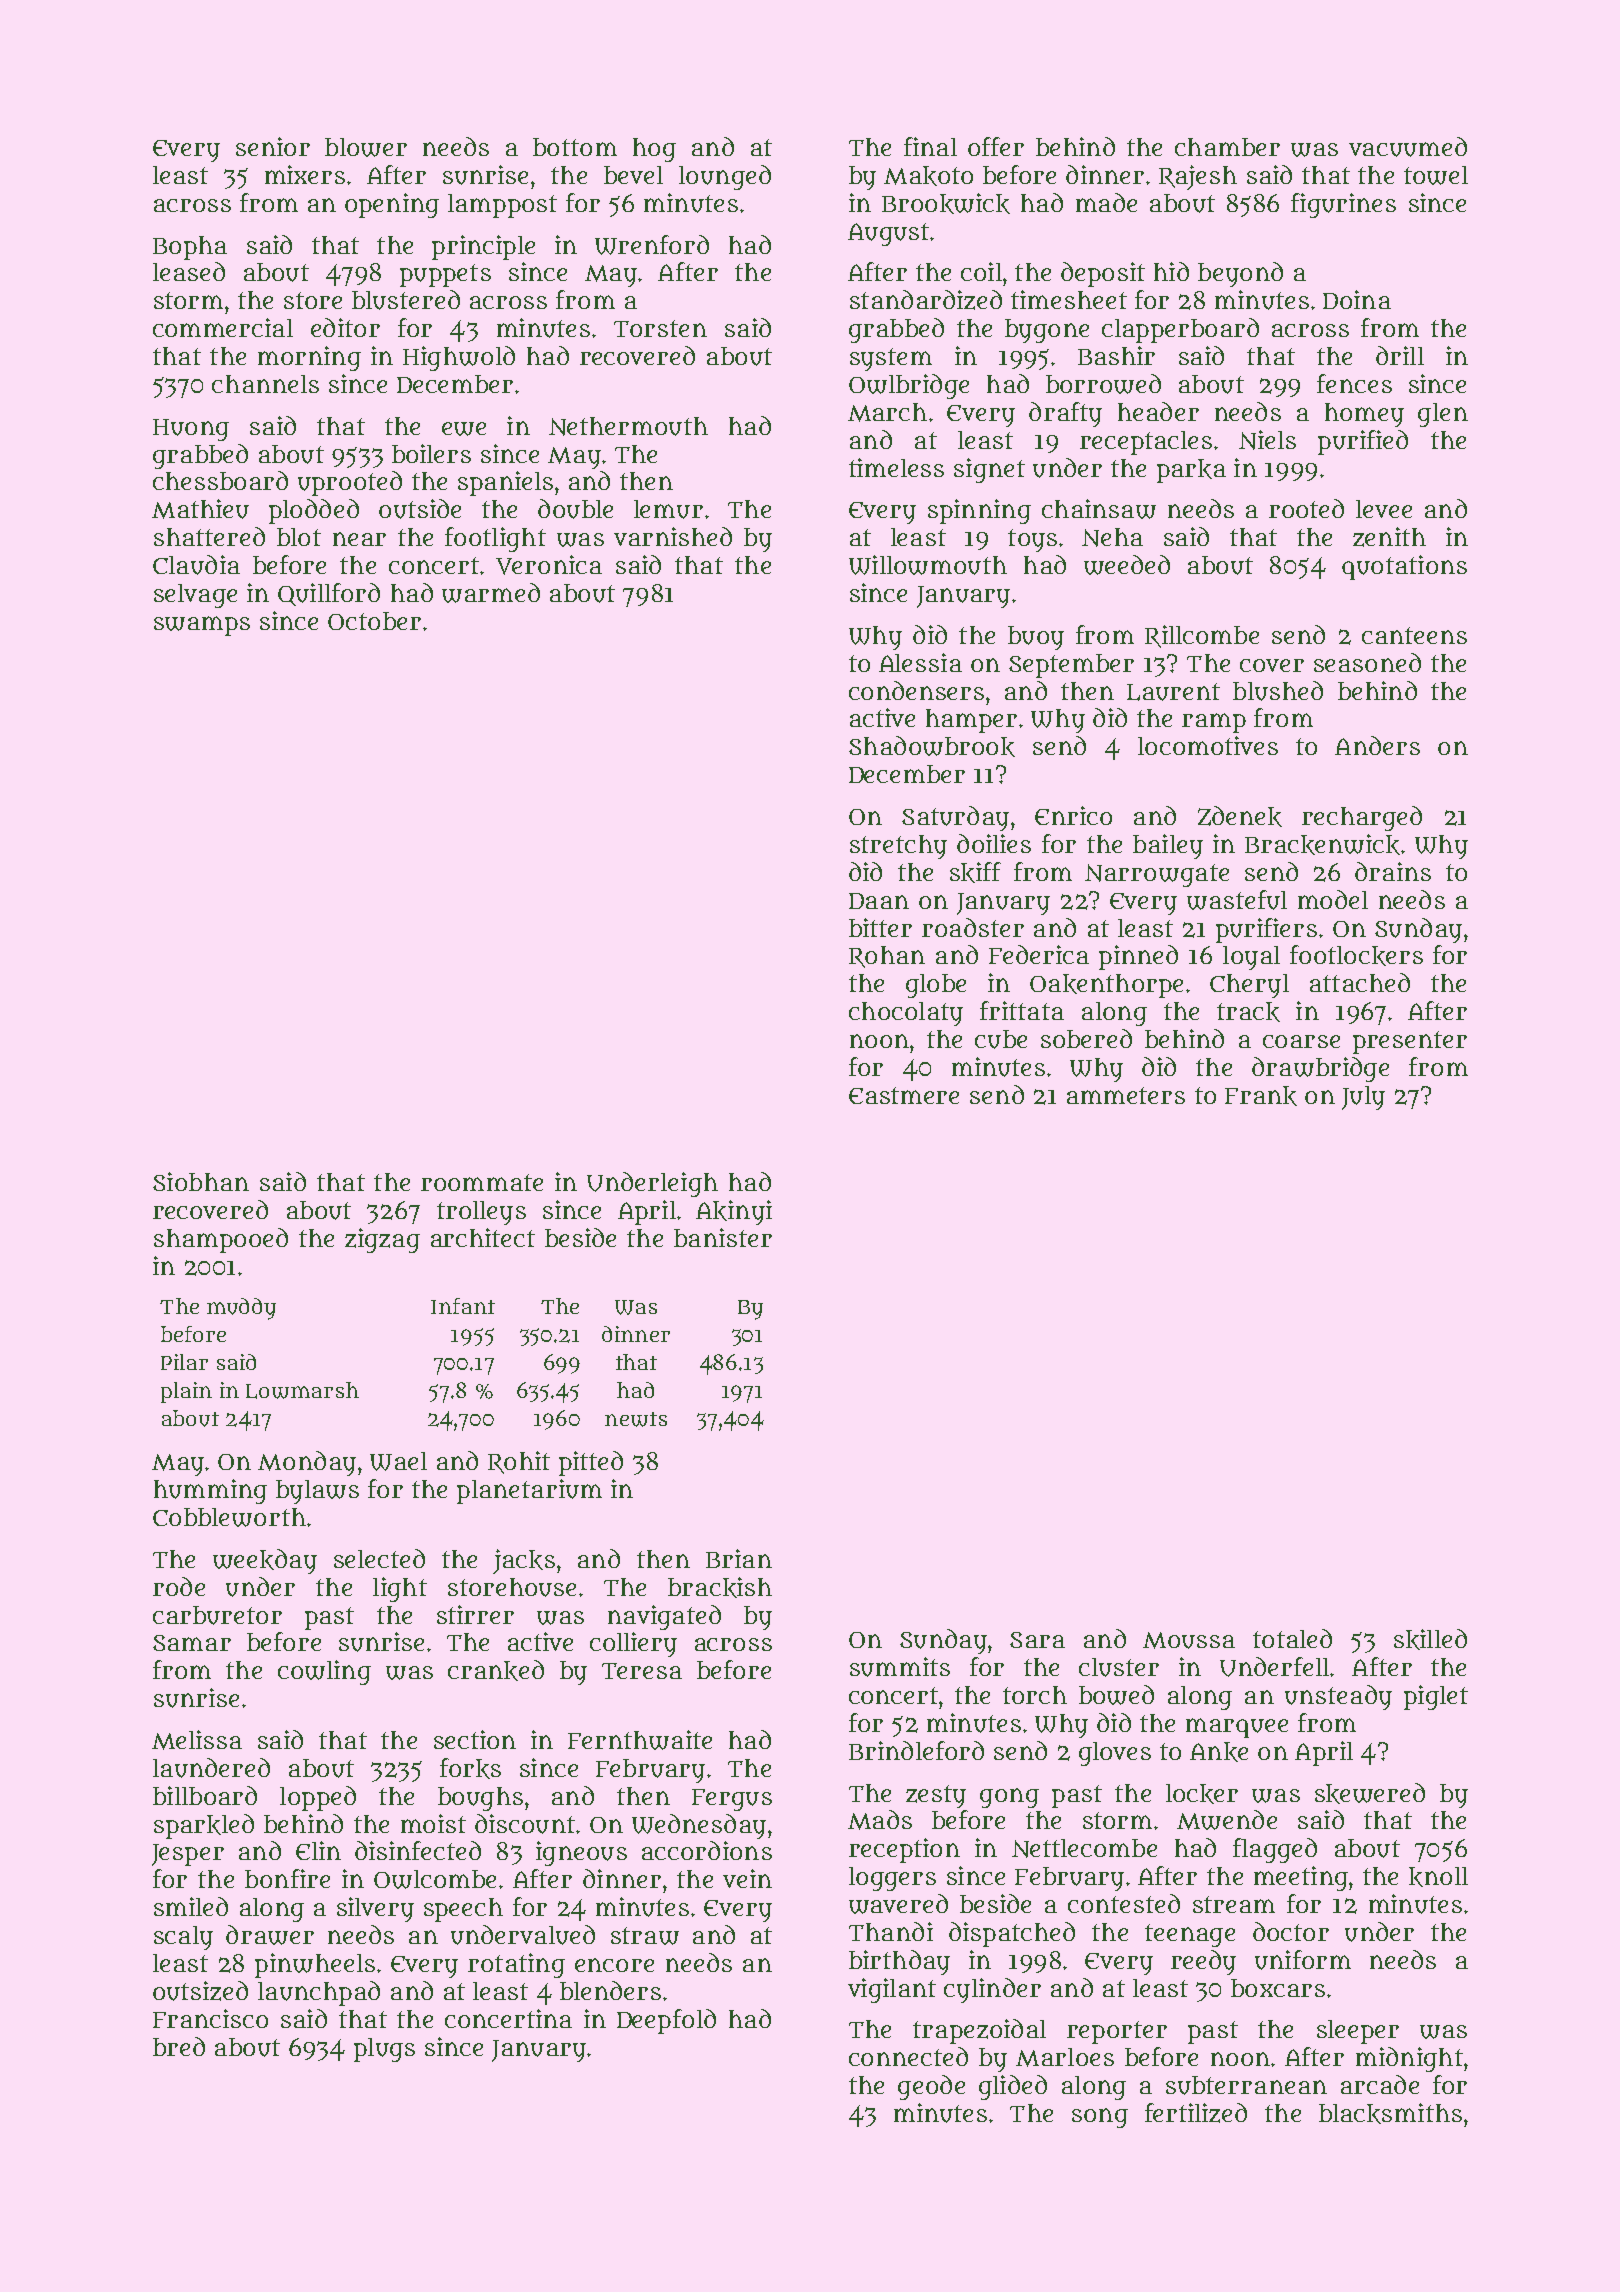 This screenshot has width=1620, height=2292. What do you see at coordinates (725, 177) in the screenshot?
I see `lounged` at bounding box center [725, 177].
